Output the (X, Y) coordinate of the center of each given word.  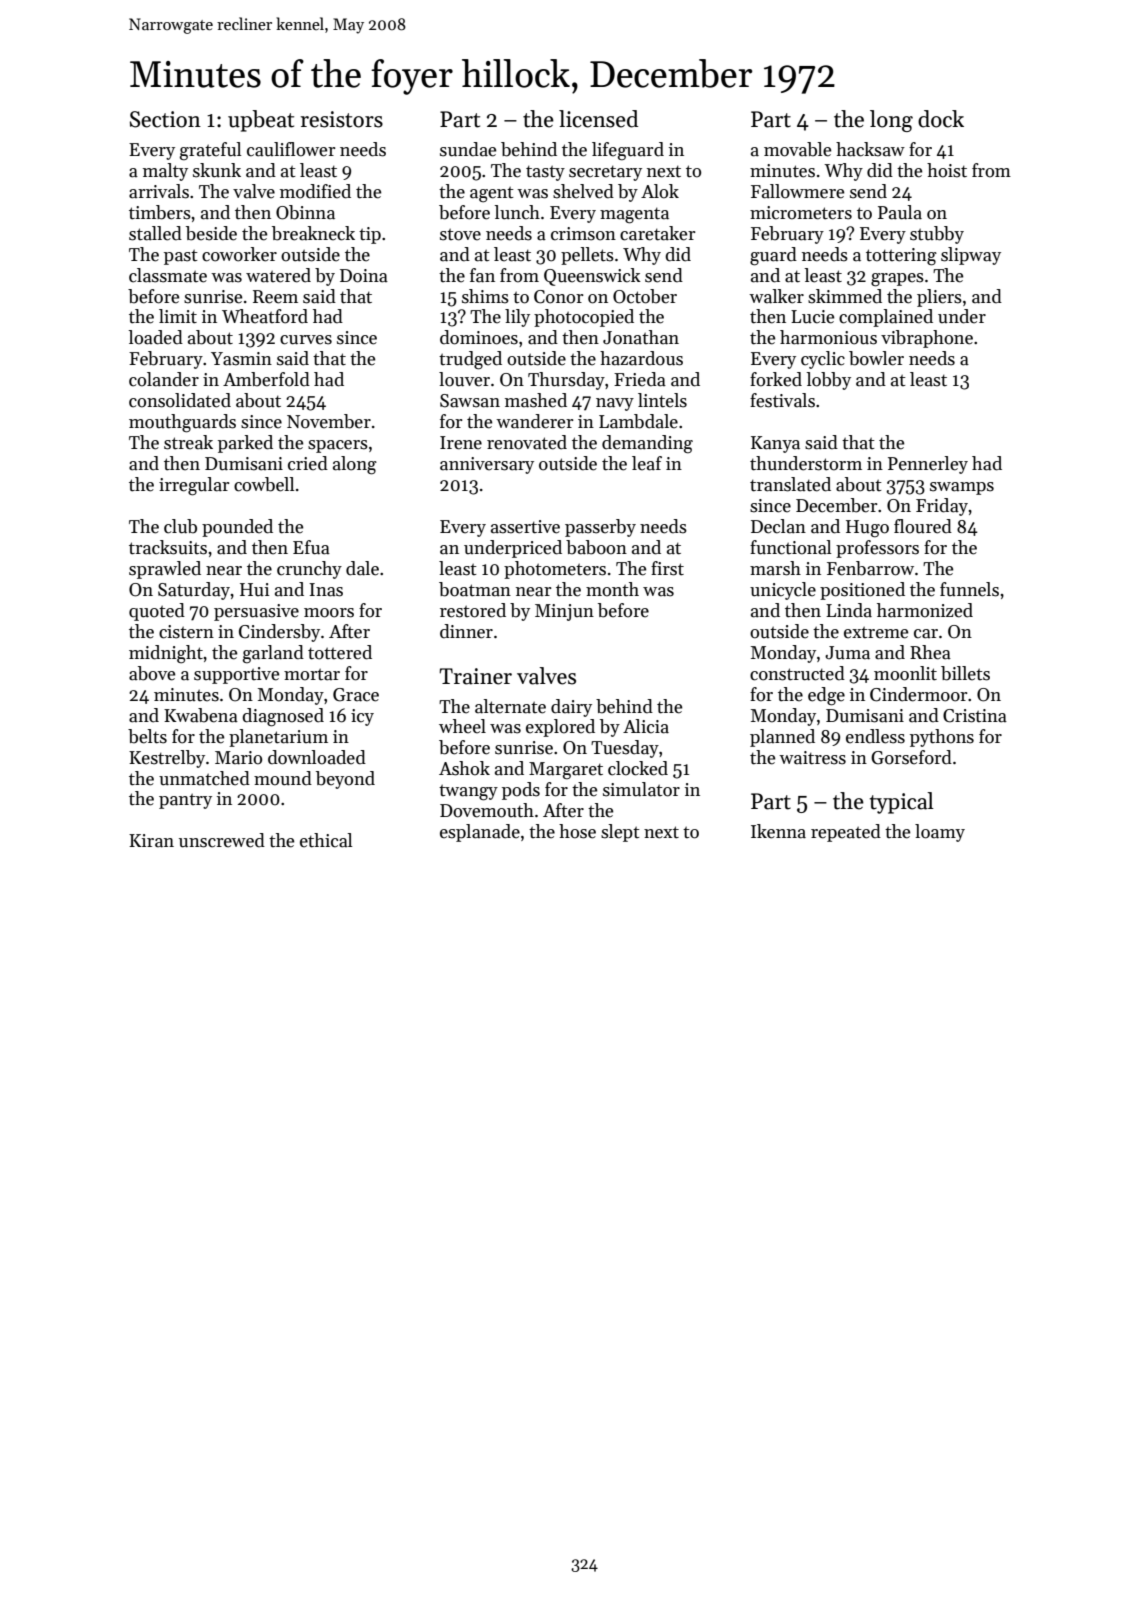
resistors (342, 119)
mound (283, 778)
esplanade (480, 833)
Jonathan (641, 337)
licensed (598, 119)
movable (797, 149)
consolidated (180, 400)
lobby (829, 381)
